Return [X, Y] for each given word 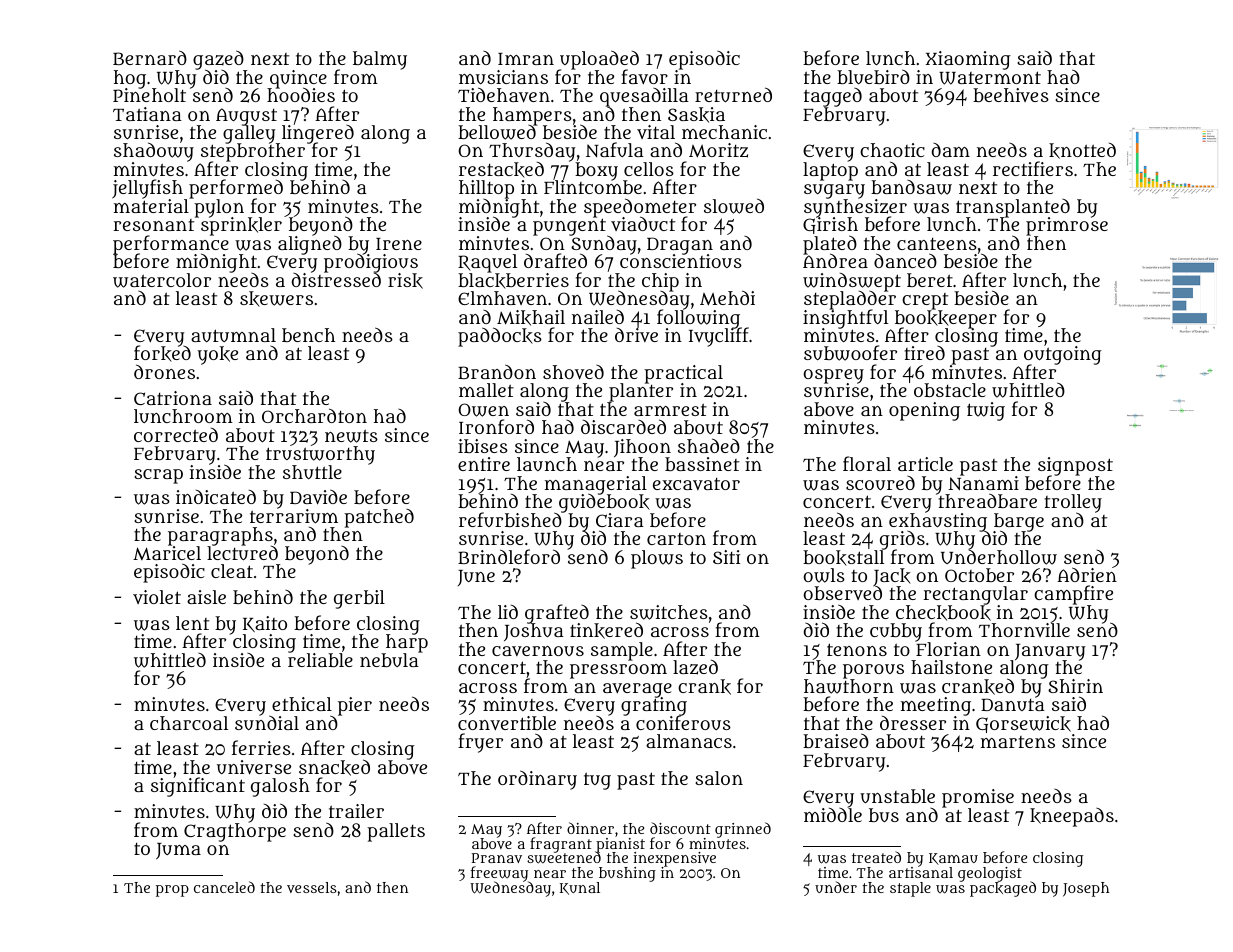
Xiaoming [968, 60]
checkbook [943, 613]
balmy [380, 60]
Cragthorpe [235, 832]
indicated [216, 497]
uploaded [599, 60]
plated [830, 245]
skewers [276, 299]
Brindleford [509, 556]
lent [192, 623]
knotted [1082, 151]
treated [876, 857]
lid [508, 612]
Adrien [1087, 575]
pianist [620, 845]
